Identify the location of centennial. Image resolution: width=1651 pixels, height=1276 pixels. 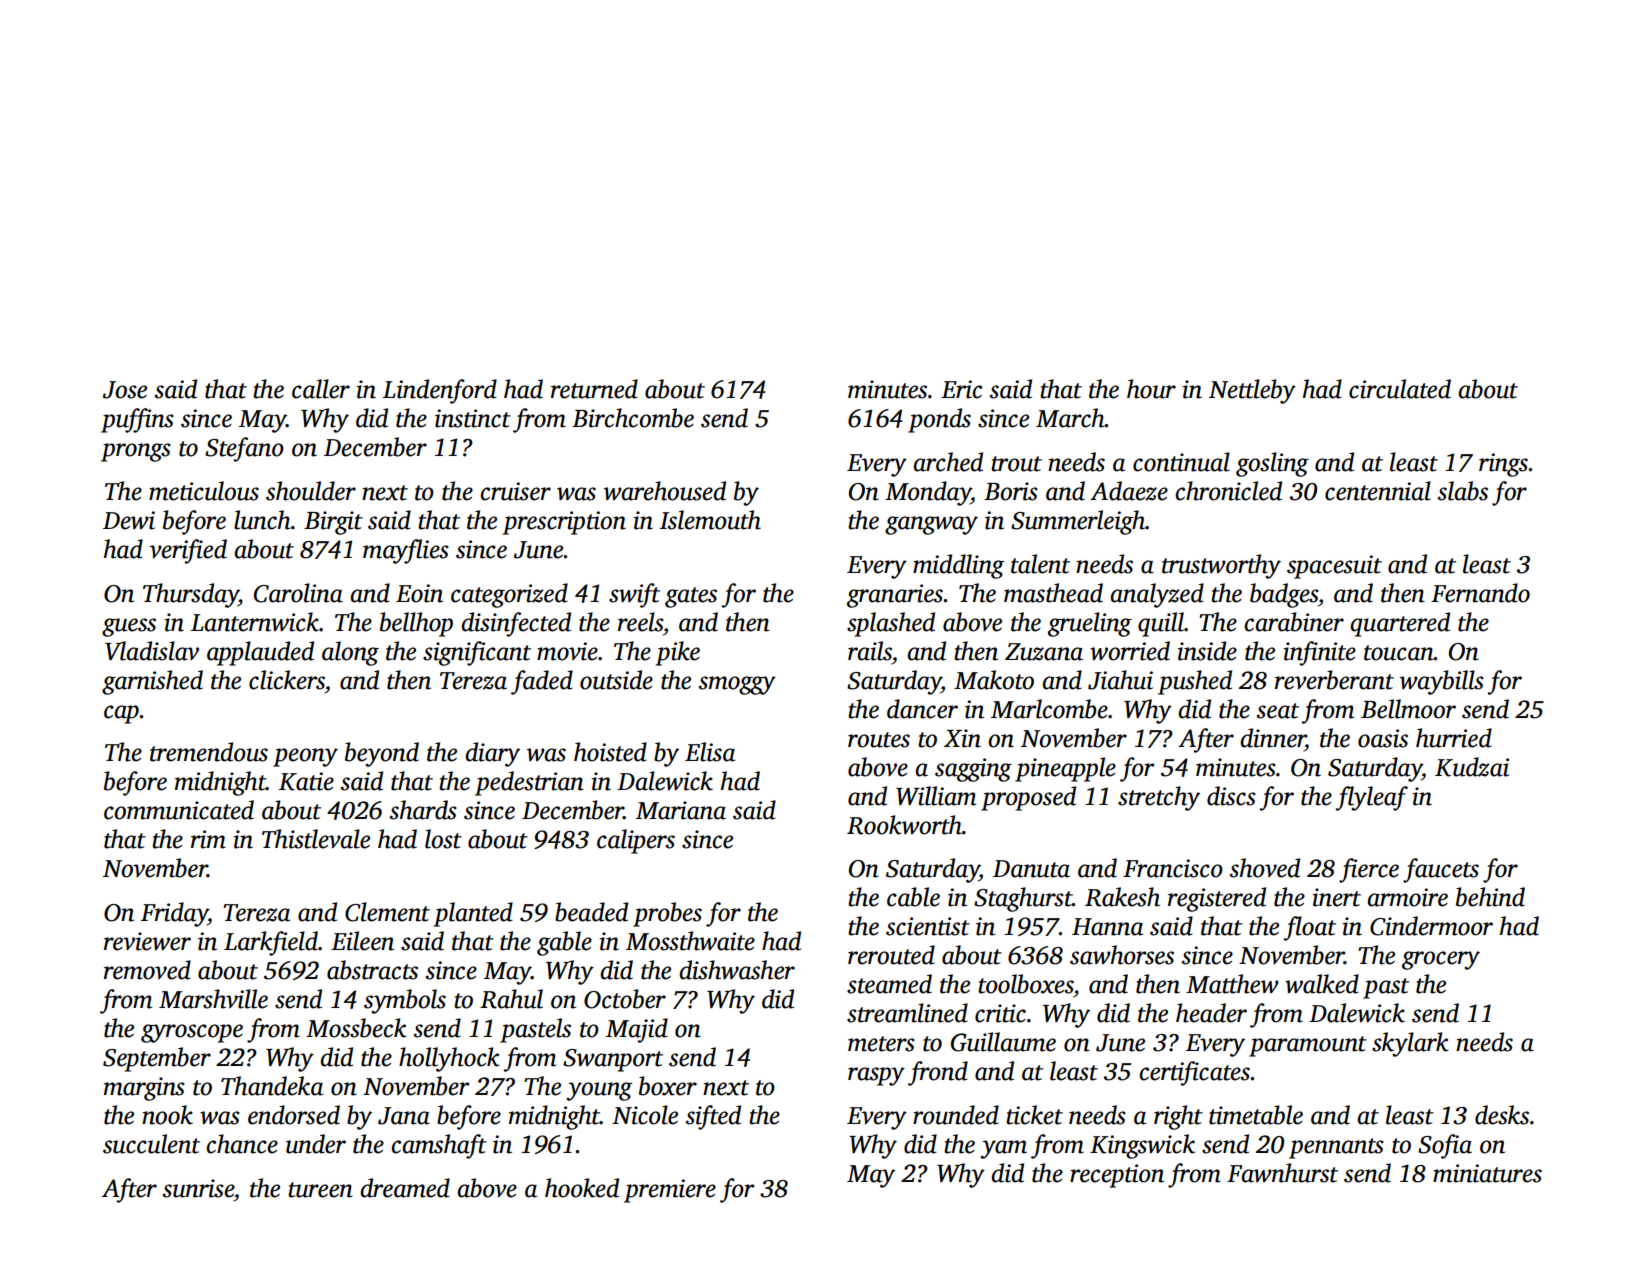
(1378, 491).
